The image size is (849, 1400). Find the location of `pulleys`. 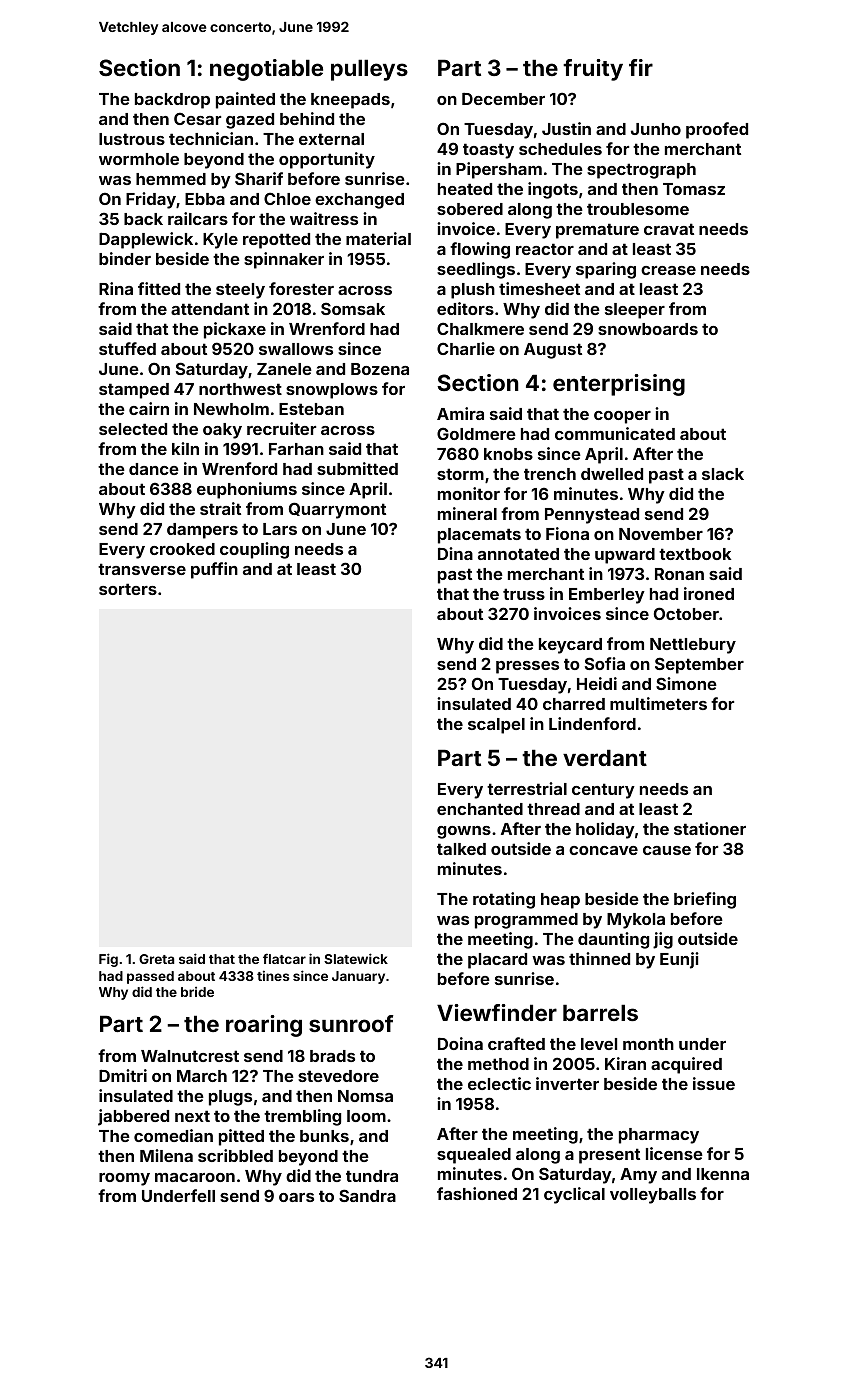

pulleys is located at coordinates (369, 70).
